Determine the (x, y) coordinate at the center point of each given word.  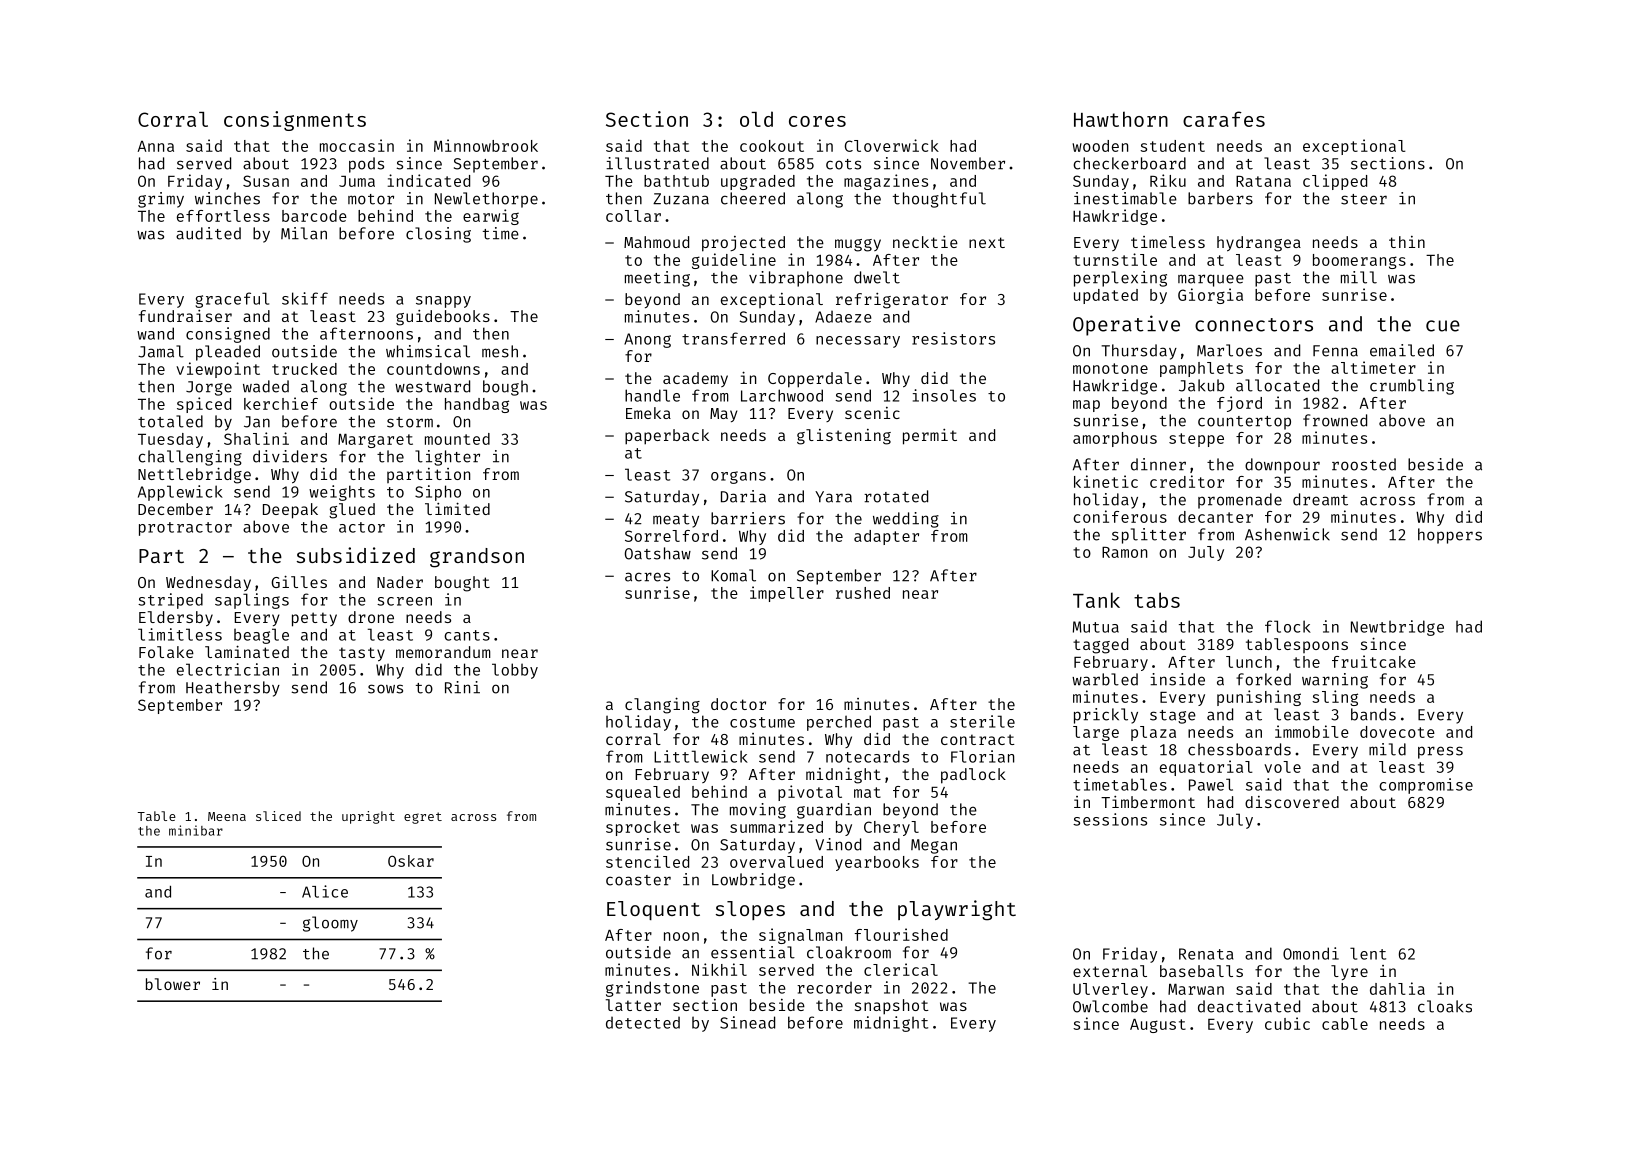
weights (342, 493)
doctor (738, 704)
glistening (844, 437)
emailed (1402, 350)
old (756, 119)
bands (1373, 714)
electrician (228, 669)
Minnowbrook (486, 145)
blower (173, 984)
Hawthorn (1121, 119)
